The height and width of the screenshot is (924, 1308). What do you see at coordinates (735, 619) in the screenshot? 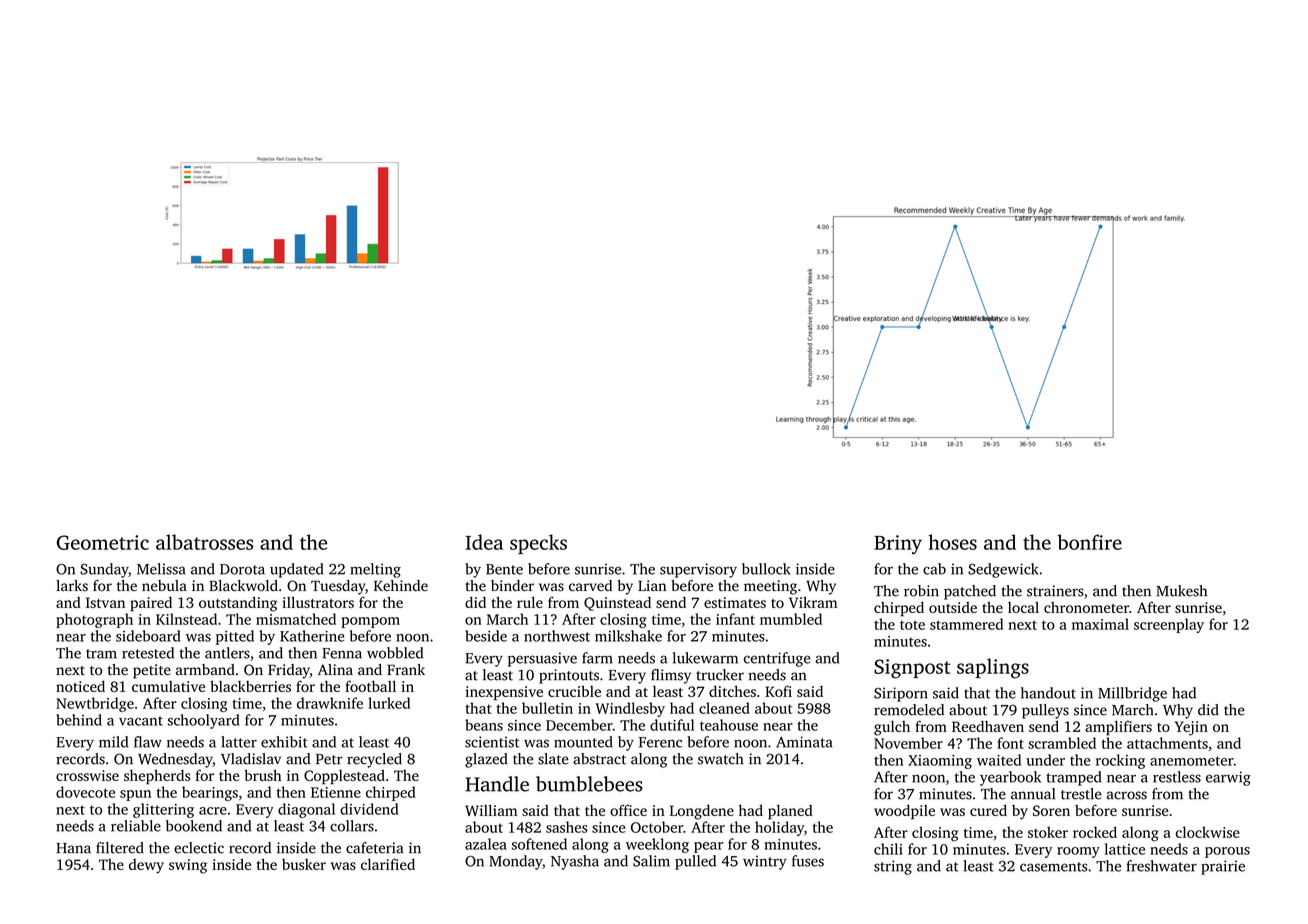
I see `infant` at bounding box center [735, 619].
